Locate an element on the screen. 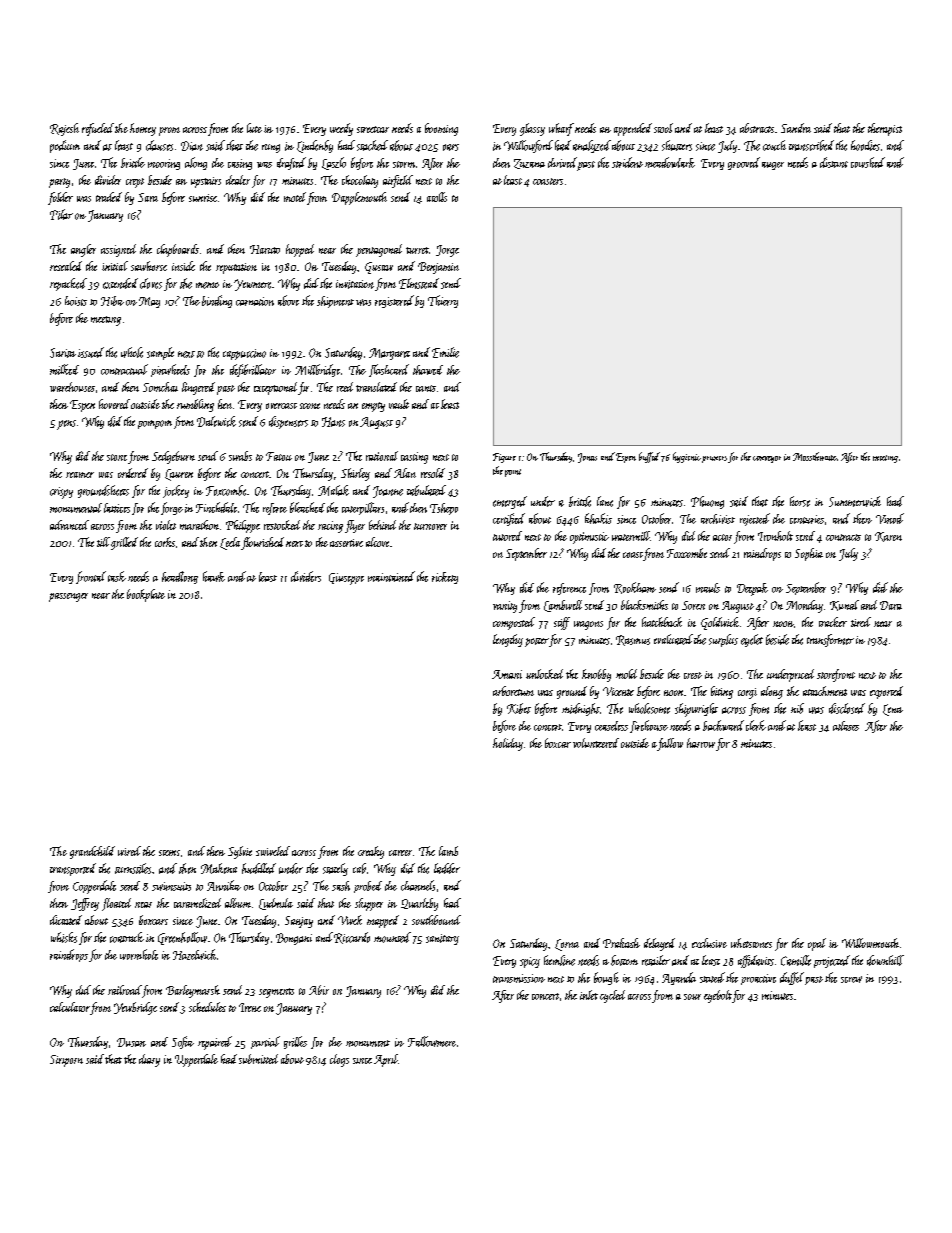 The width and height of the screenshot is (952, 1233). conveyor is located at coordinates (767, 459).
